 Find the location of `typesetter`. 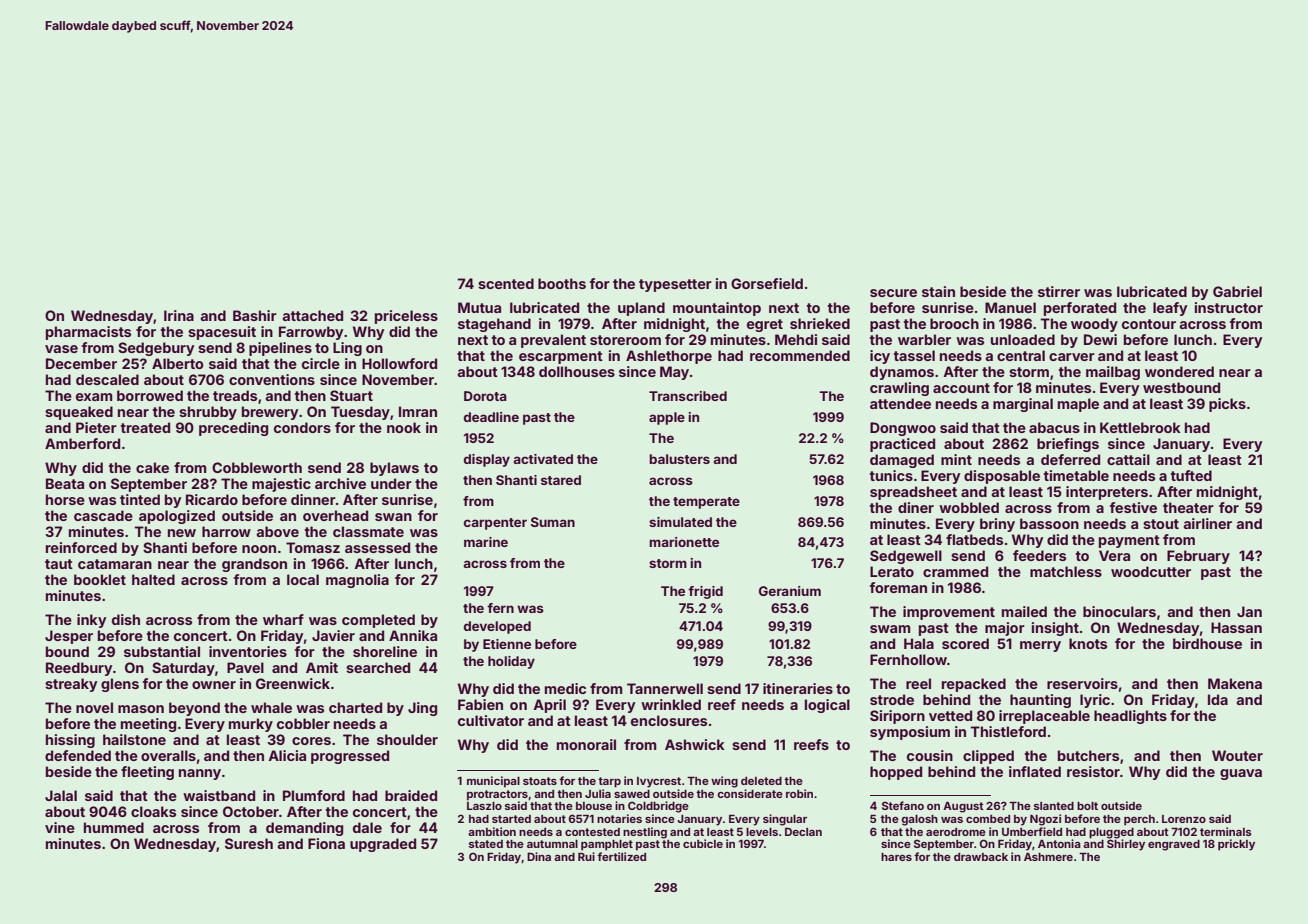

typesetter is located at coordinates (675, 285).
